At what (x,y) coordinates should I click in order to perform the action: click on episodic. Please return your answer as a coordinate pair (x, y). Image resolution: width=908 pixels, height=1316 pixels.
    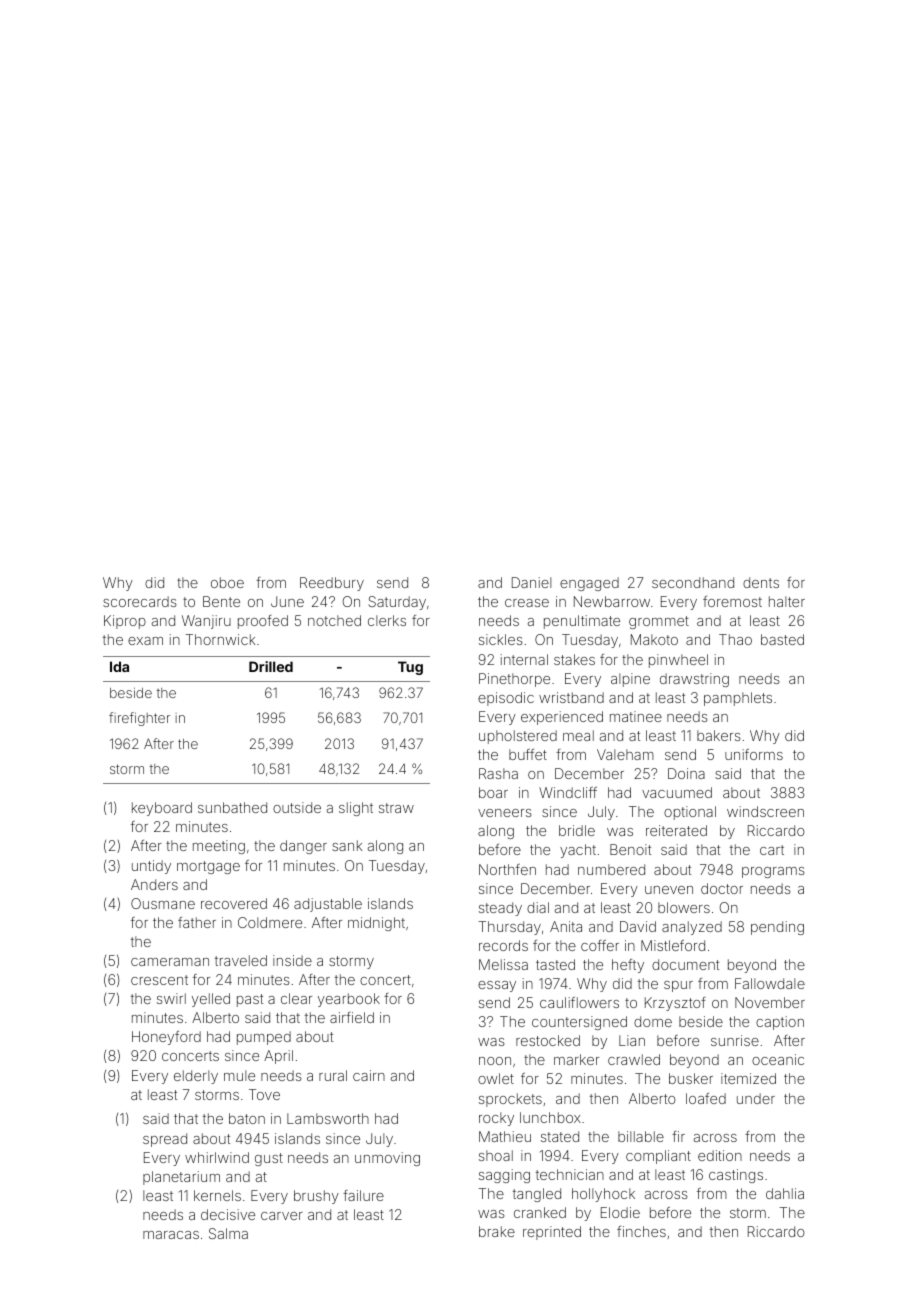
    Looking at the image, I should click on (506, 699).
